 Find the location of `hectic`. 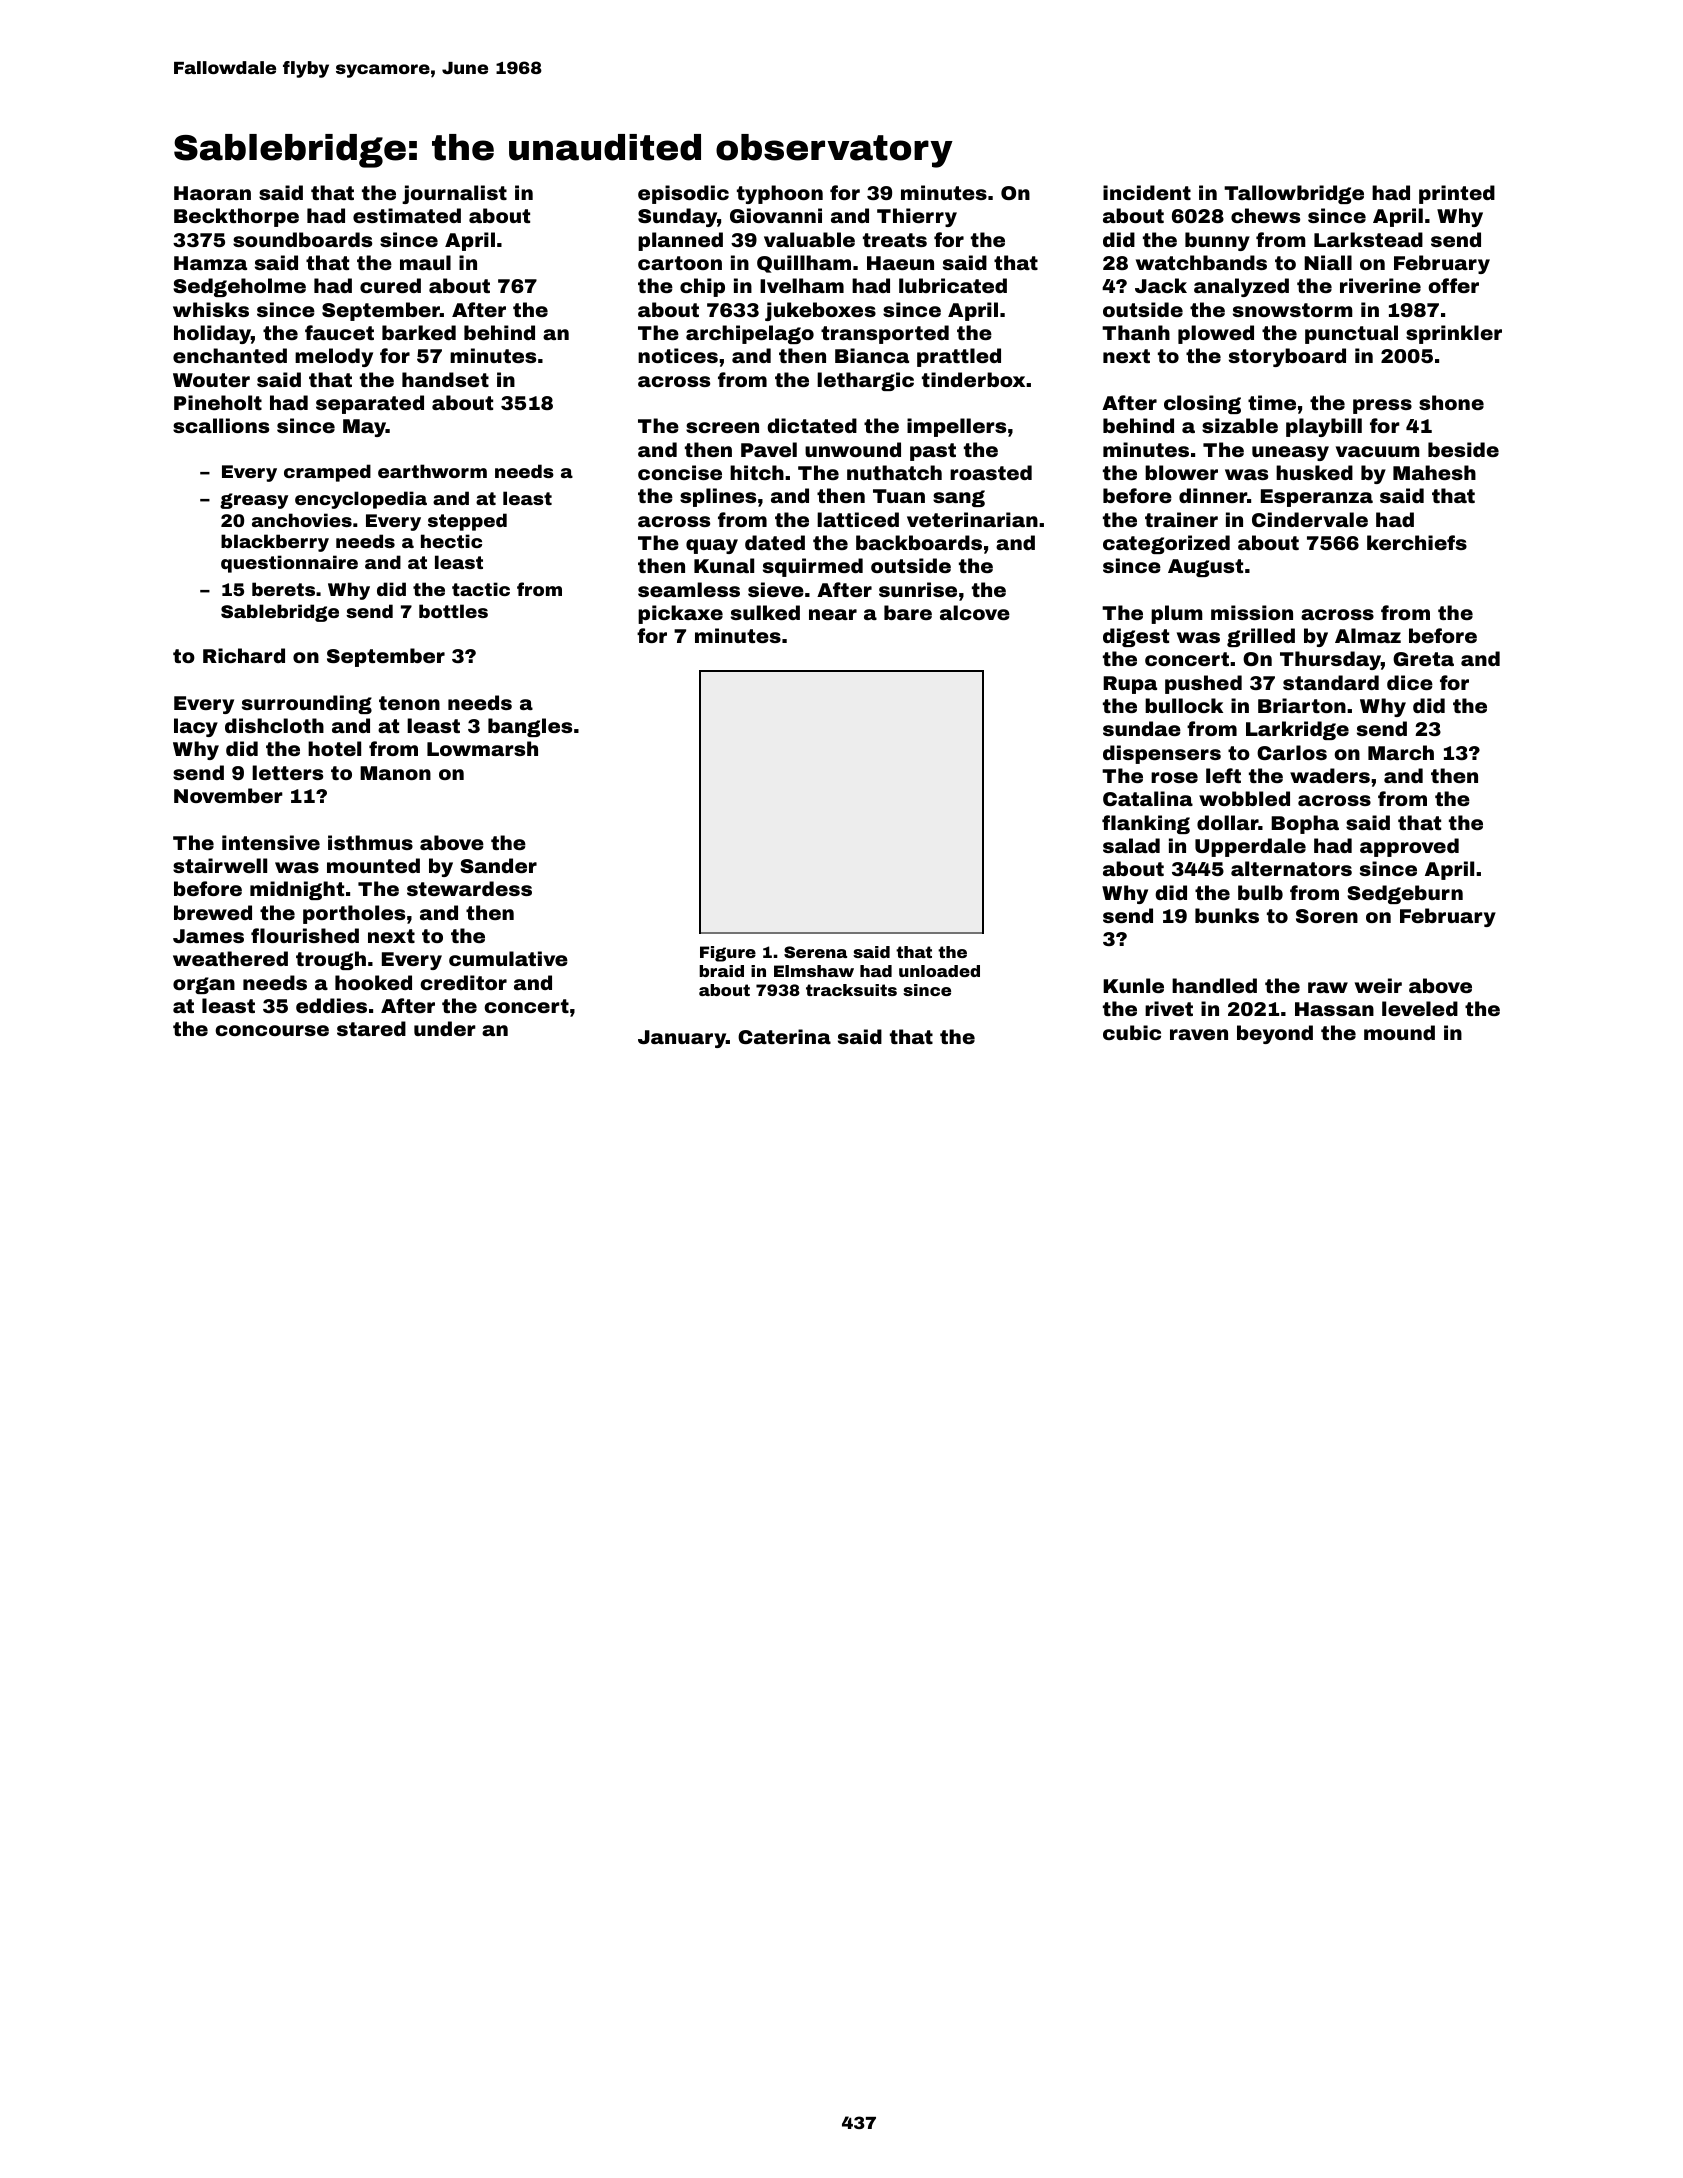

hectic is located at coordinates (451, 541).
